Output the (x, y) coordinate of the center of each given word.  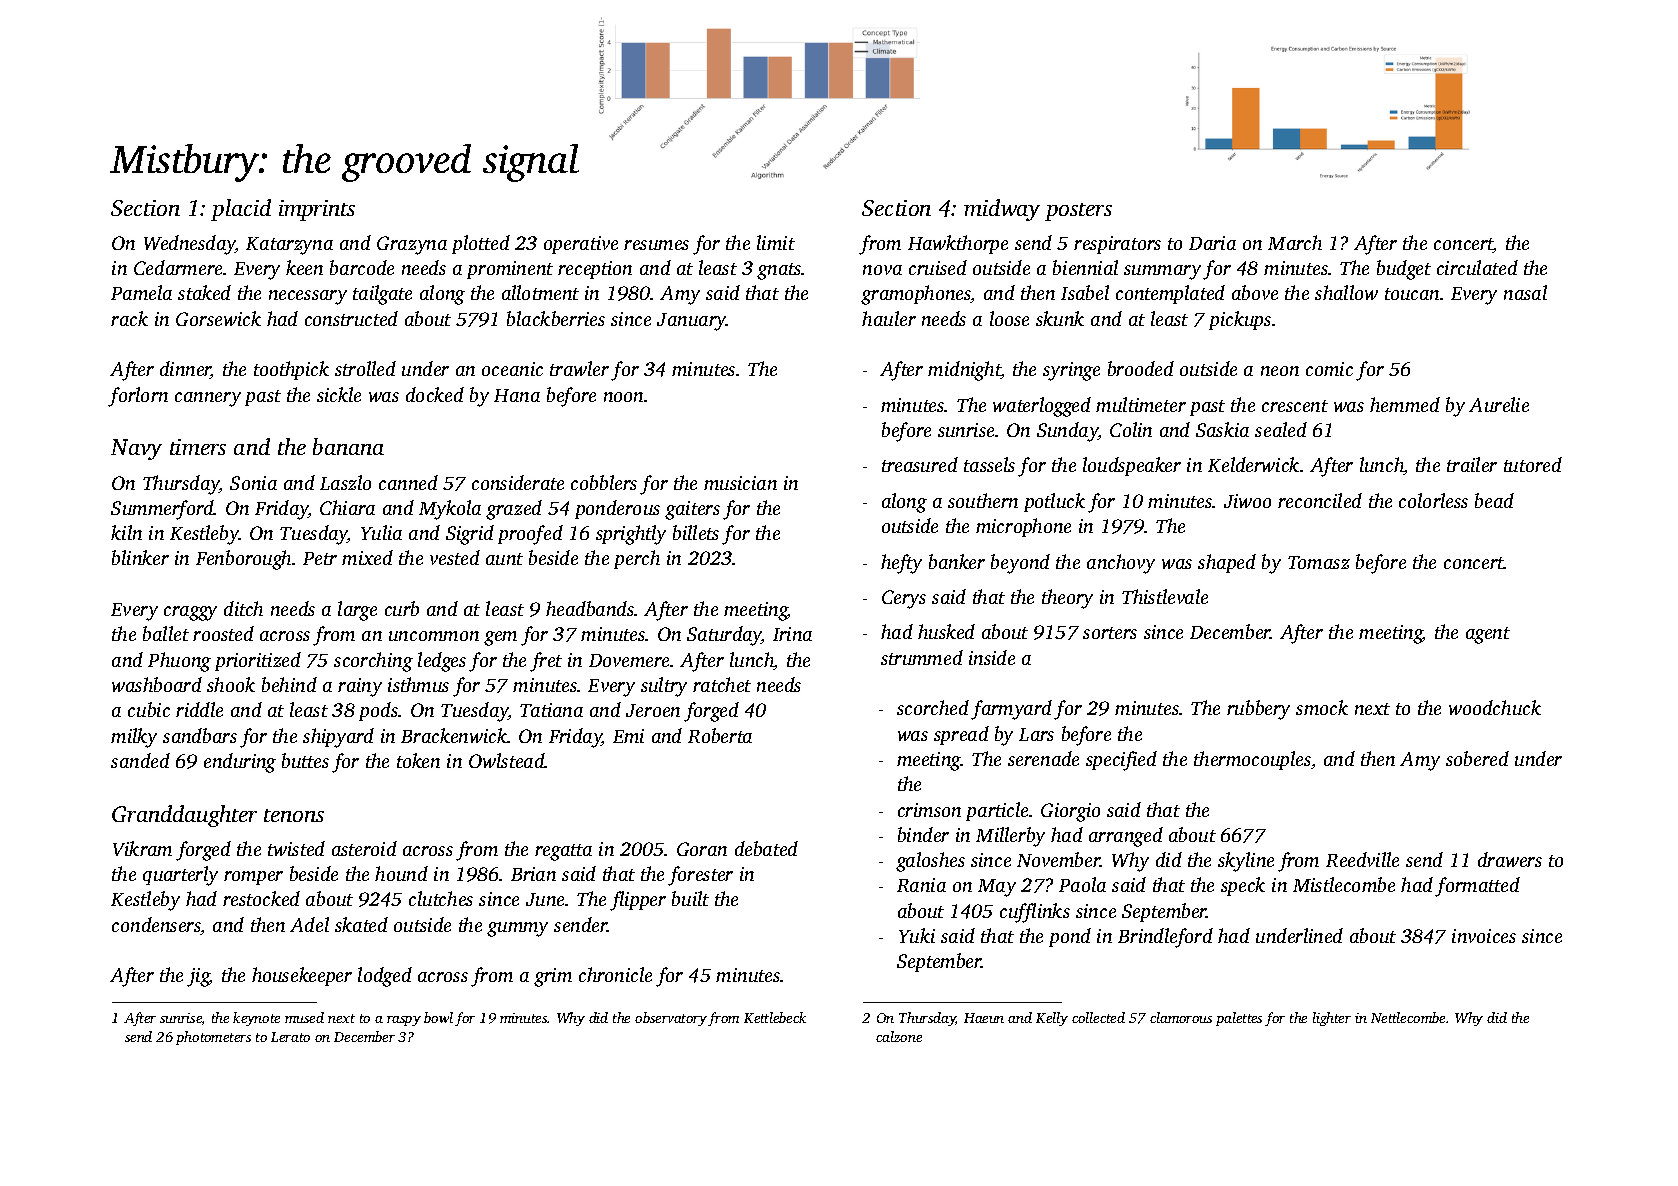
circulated (1477, 267)
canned (408, 482)
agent (1488, 635)
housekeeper (302, 976)
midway (1002, 210)
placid (241, 210)
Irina (792, 634)
